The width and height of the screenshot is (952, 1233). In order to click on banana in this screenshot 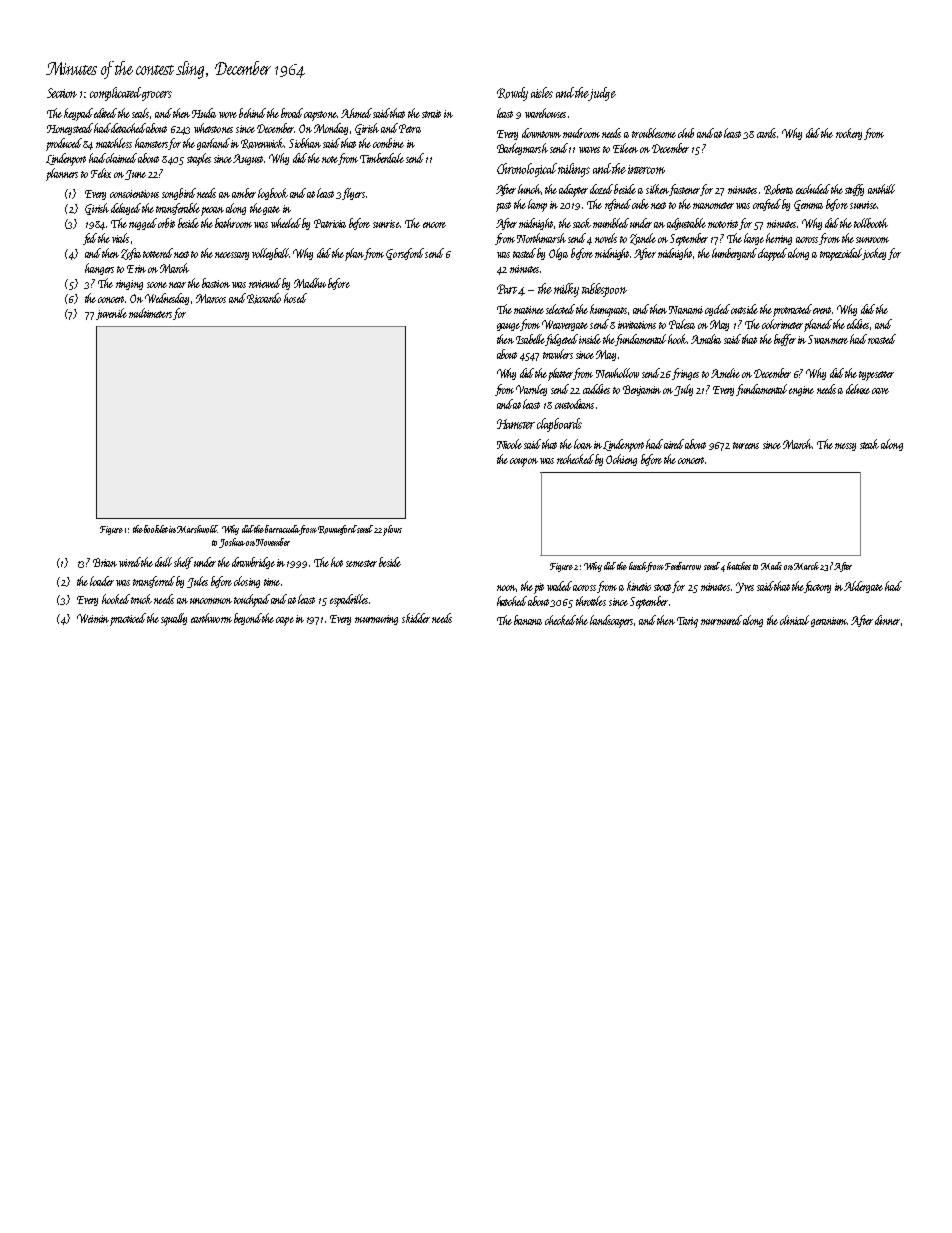, I will do `click(528, 620)`.
